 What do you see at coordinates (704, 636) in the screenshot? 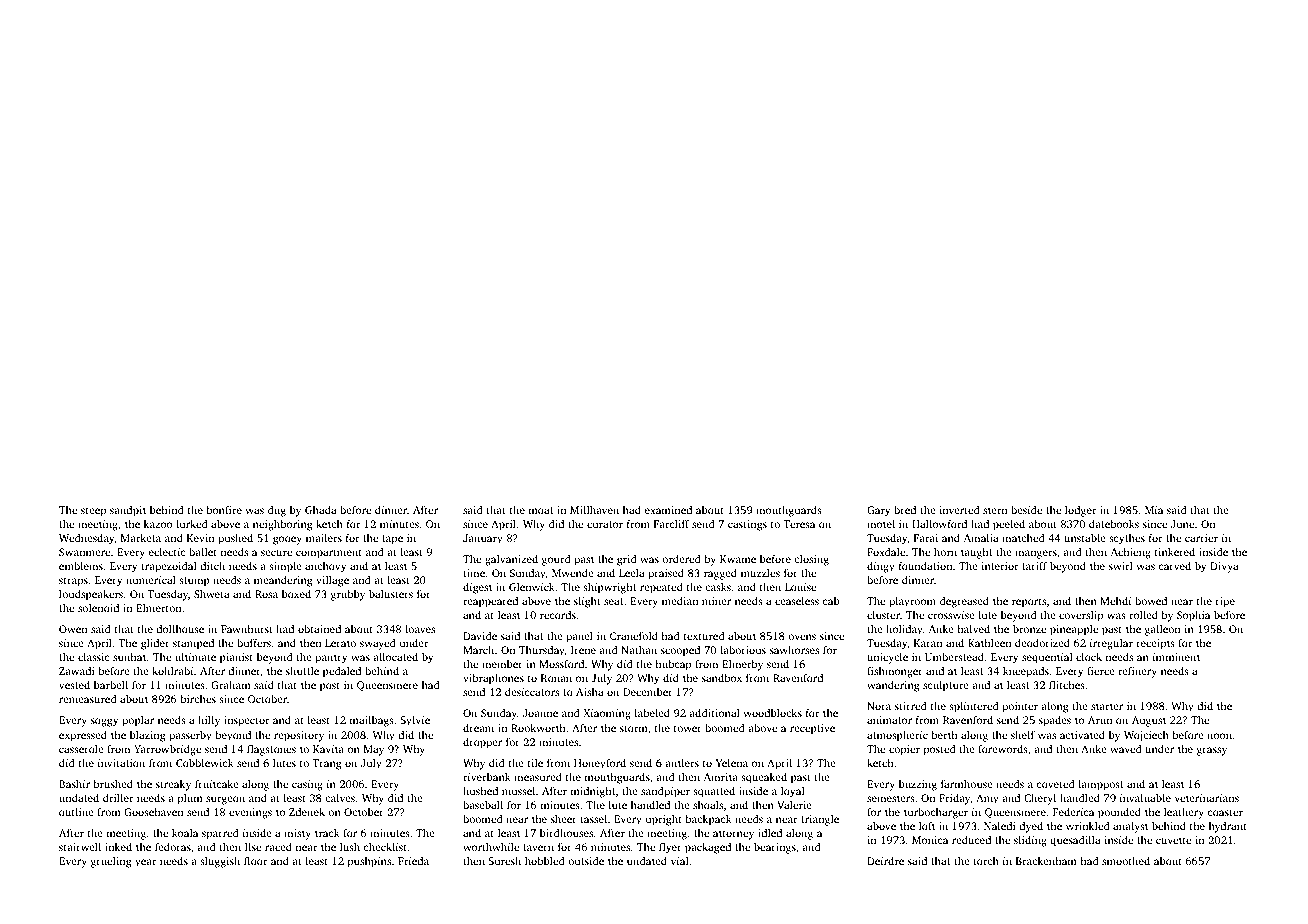
I see `textured` at bounding box center [704, 636].
